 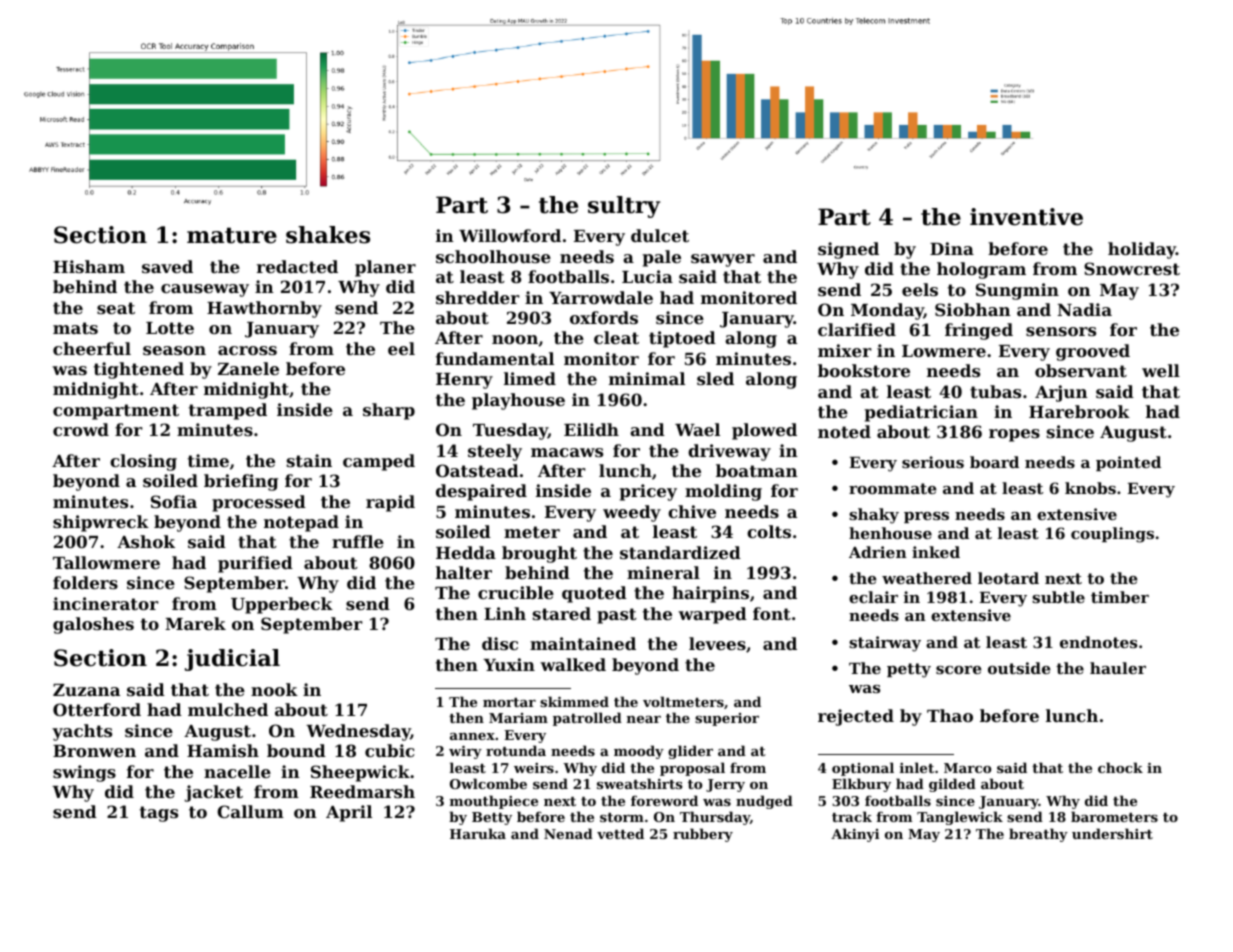 What do you see at coordinates (232, 235) in the screenshot?
I see `mature` at bounding box center [232, 235].
